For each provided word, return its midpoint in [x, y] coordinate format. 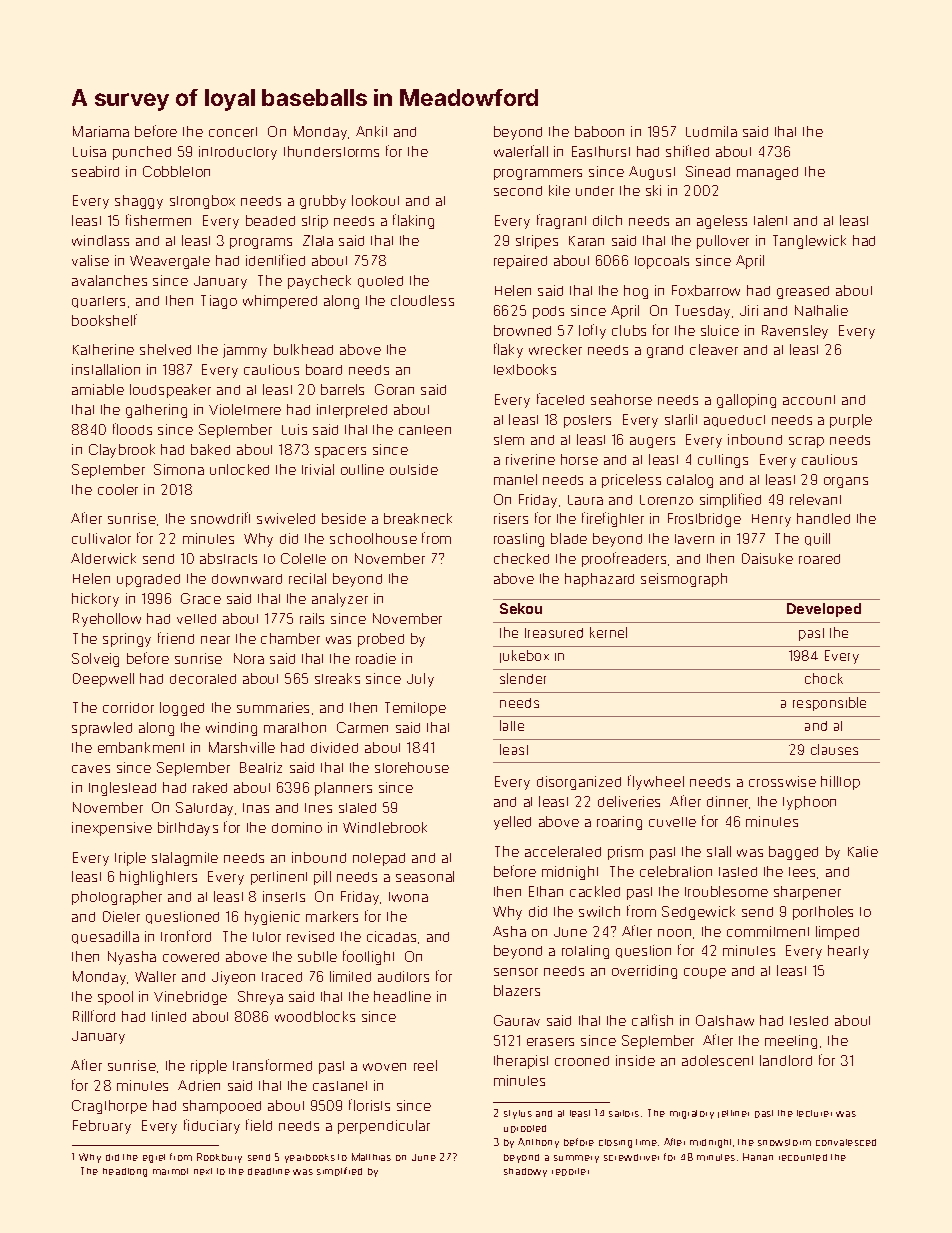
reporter [570, 1172]
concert [233, 132]
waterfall [521, 151]
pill [322, 878]
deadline [269, 1171]
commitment [768, 931]
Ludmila [711, 131]
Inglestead [122, 789]
